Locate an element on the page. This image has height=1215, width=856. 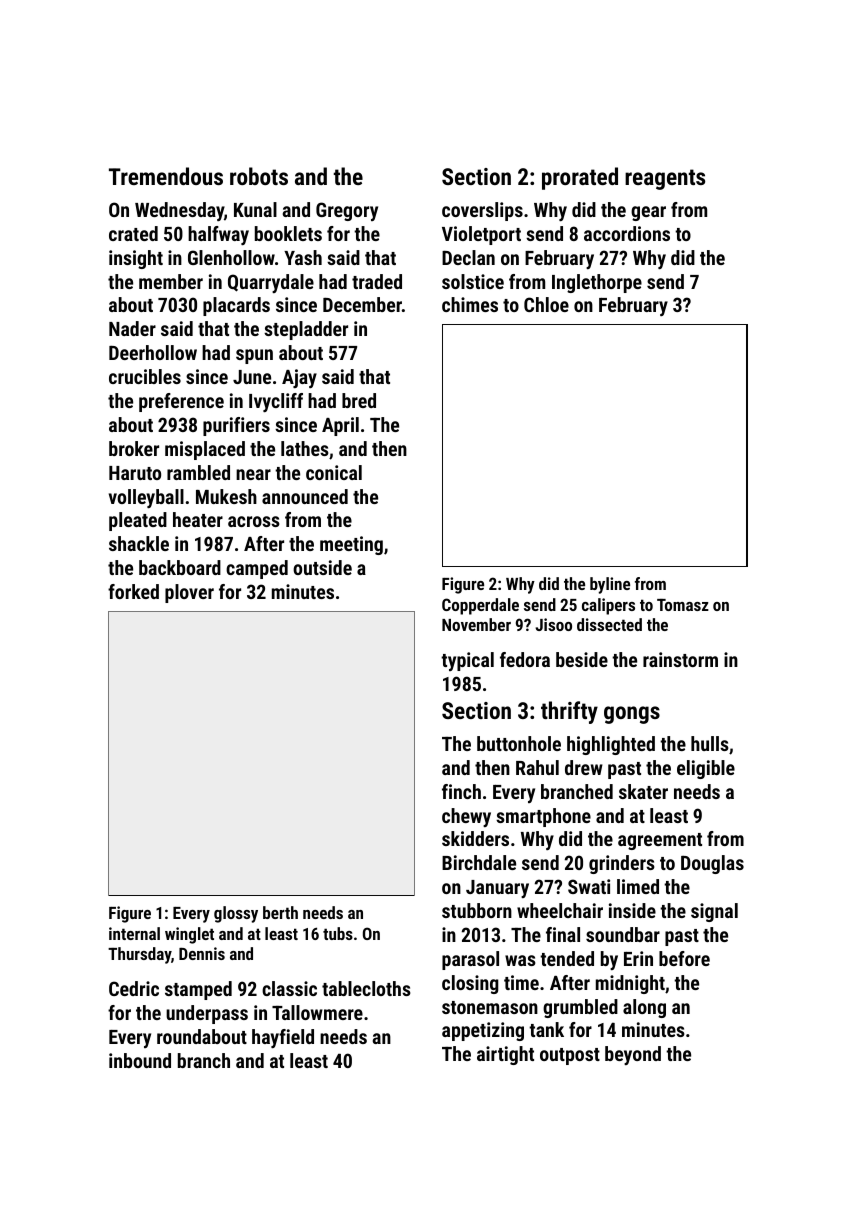
drew is located at coordinates (584, 767).
